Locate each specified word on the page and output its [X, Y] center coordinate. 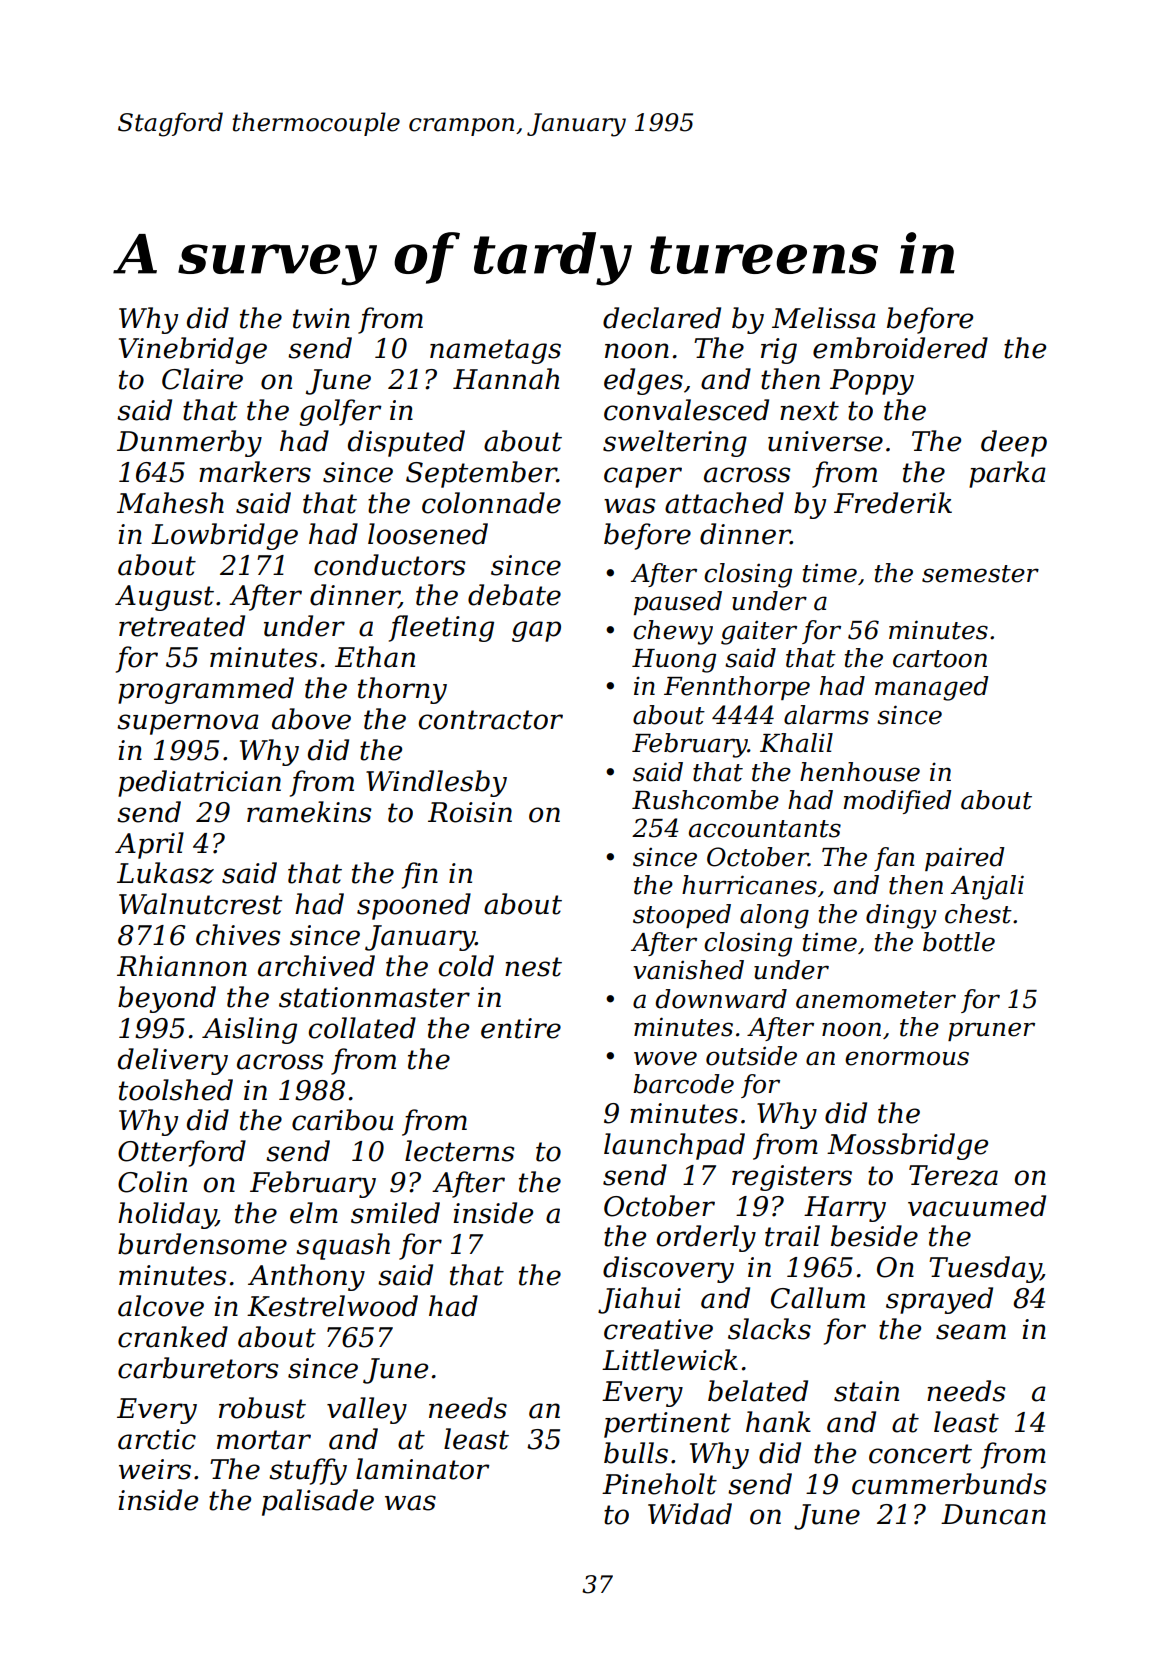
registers [792, 1178]
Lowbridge [224, 536]
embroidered [900, 348]
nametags [495, 351]
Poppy [872, 382]
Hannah [506, 379]
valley [367, 1410]
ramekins [309, 812]
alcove [161, 1306]
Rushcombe [705, 800]
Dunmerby [189, 443]
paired [965, 859]
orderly [706, 1238]
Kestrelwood [332, 1306]
